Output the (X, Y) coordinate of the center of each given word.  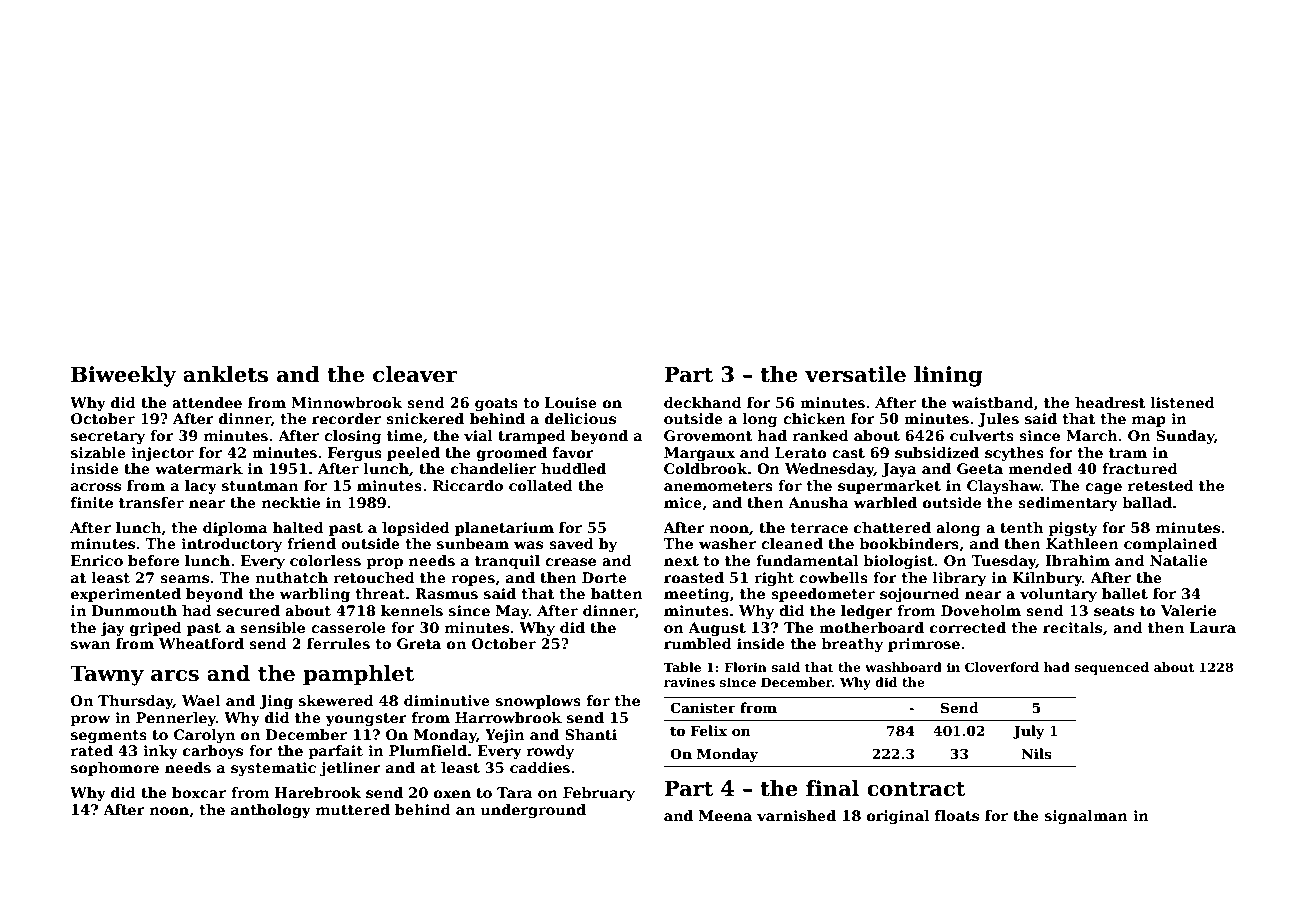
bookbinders (909, 543)
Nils (1036, 753)
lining (948, 376)
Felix (709, 730)
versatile (855, 374)
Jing (276, 702)
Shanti (591, 734)
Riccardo (468, 485)
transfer (151, 502)
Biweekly (123, 376)
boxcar (199, 792)
